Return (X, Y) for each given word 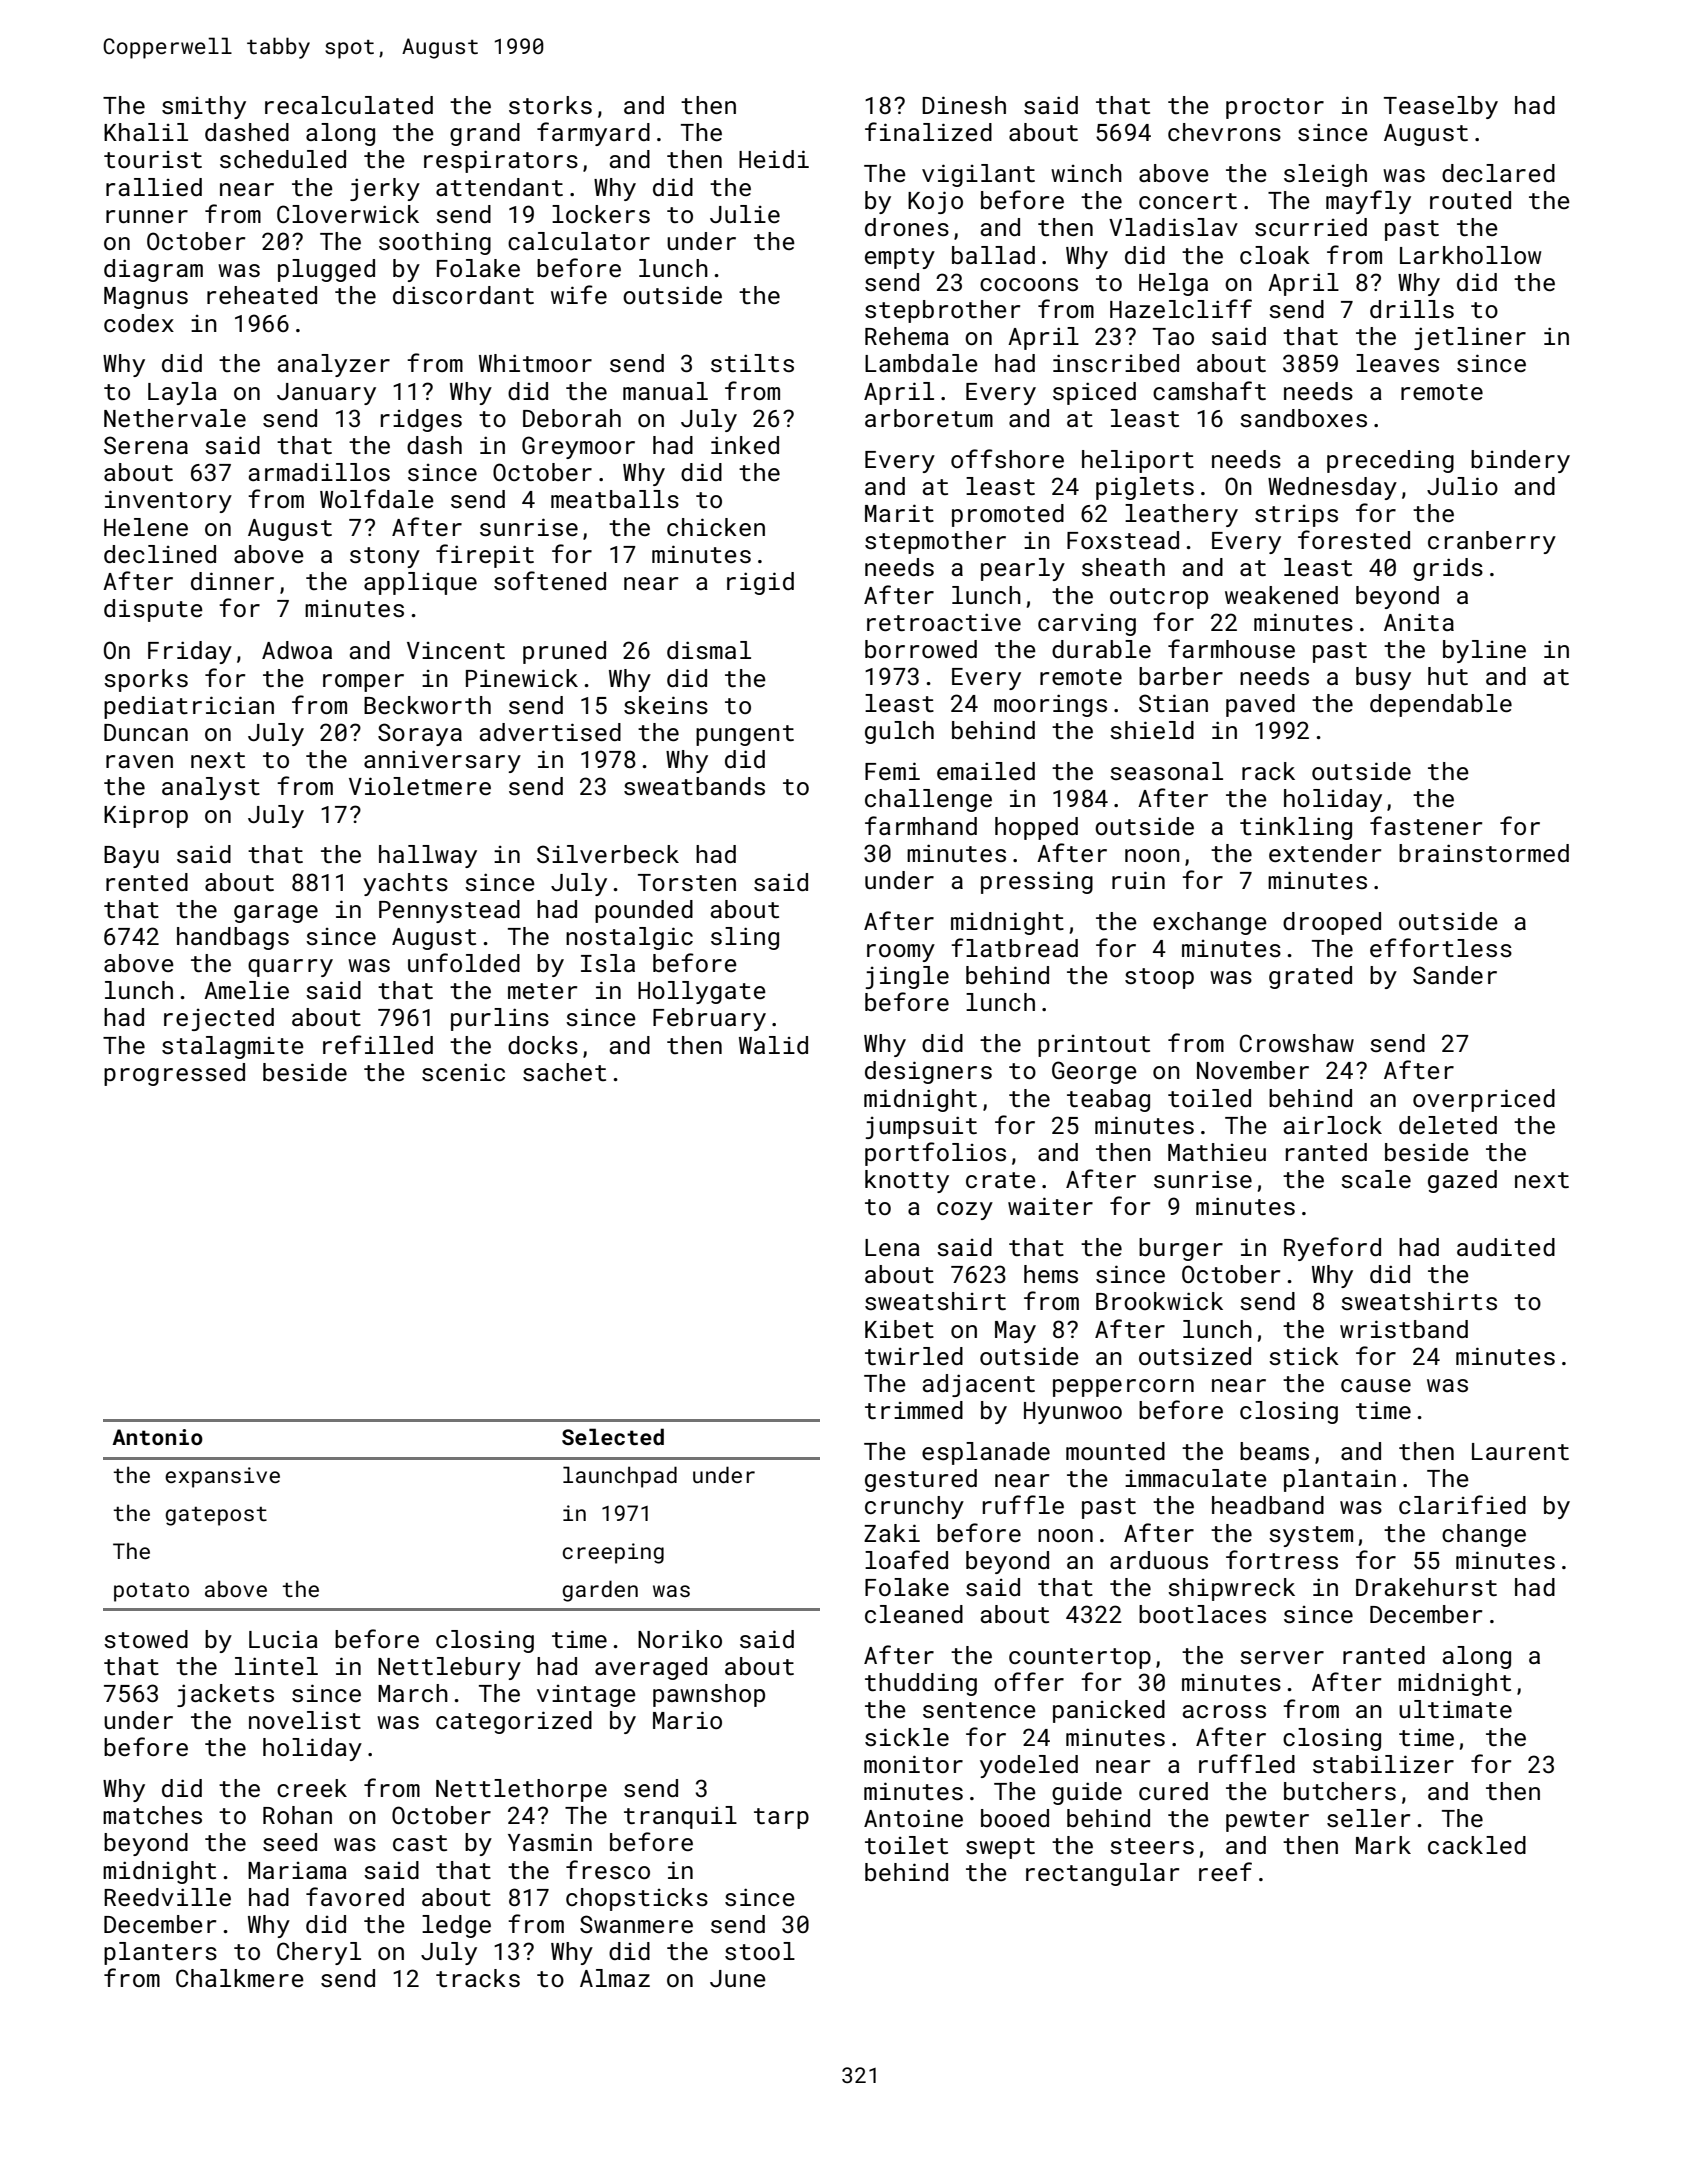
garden (600, 1591)
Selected (613, 1436)
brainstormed (1484, 853)
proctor (1275, 108)
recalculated (349, 105)
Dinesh (964, 105)
